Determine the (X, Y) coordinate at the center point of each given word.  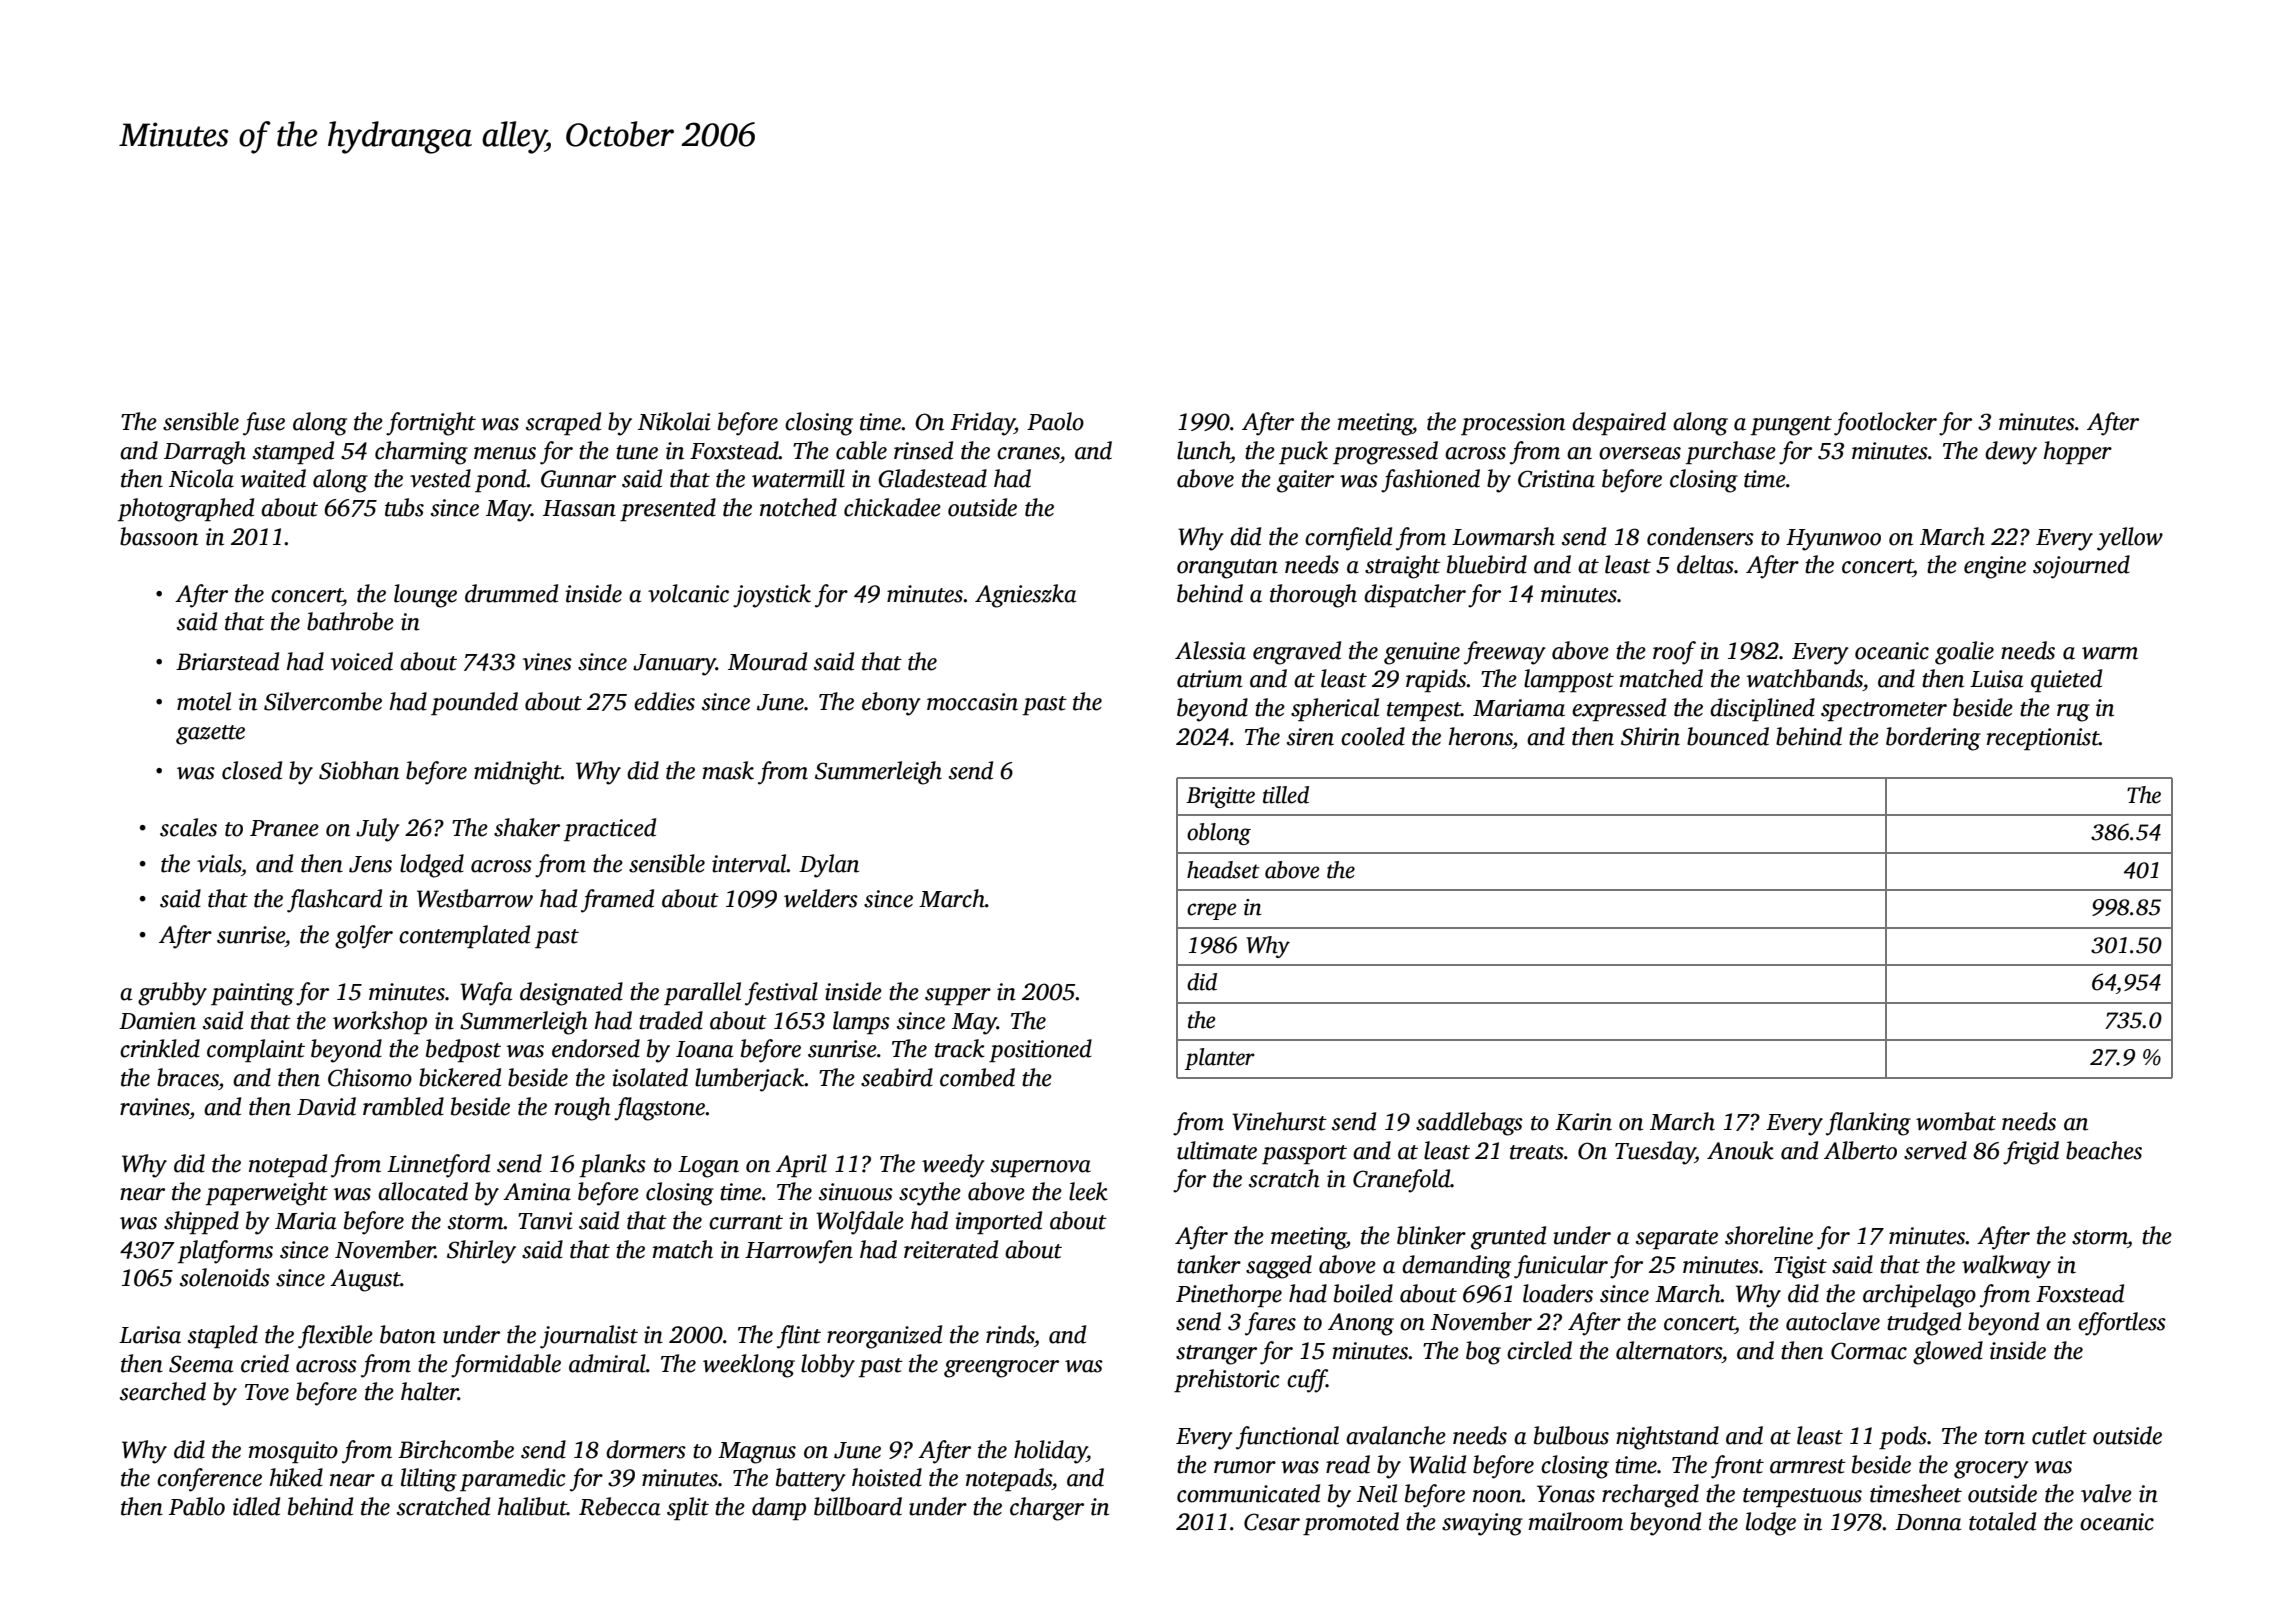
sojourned (2081, 567)
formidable (506, 1366)
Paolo (1055, 421)
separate (1677, 1239)
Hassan (579, 508)
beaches (2104, 1150)
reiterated (951, 1249)
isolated (650, 1077)
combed (977, 1077)
